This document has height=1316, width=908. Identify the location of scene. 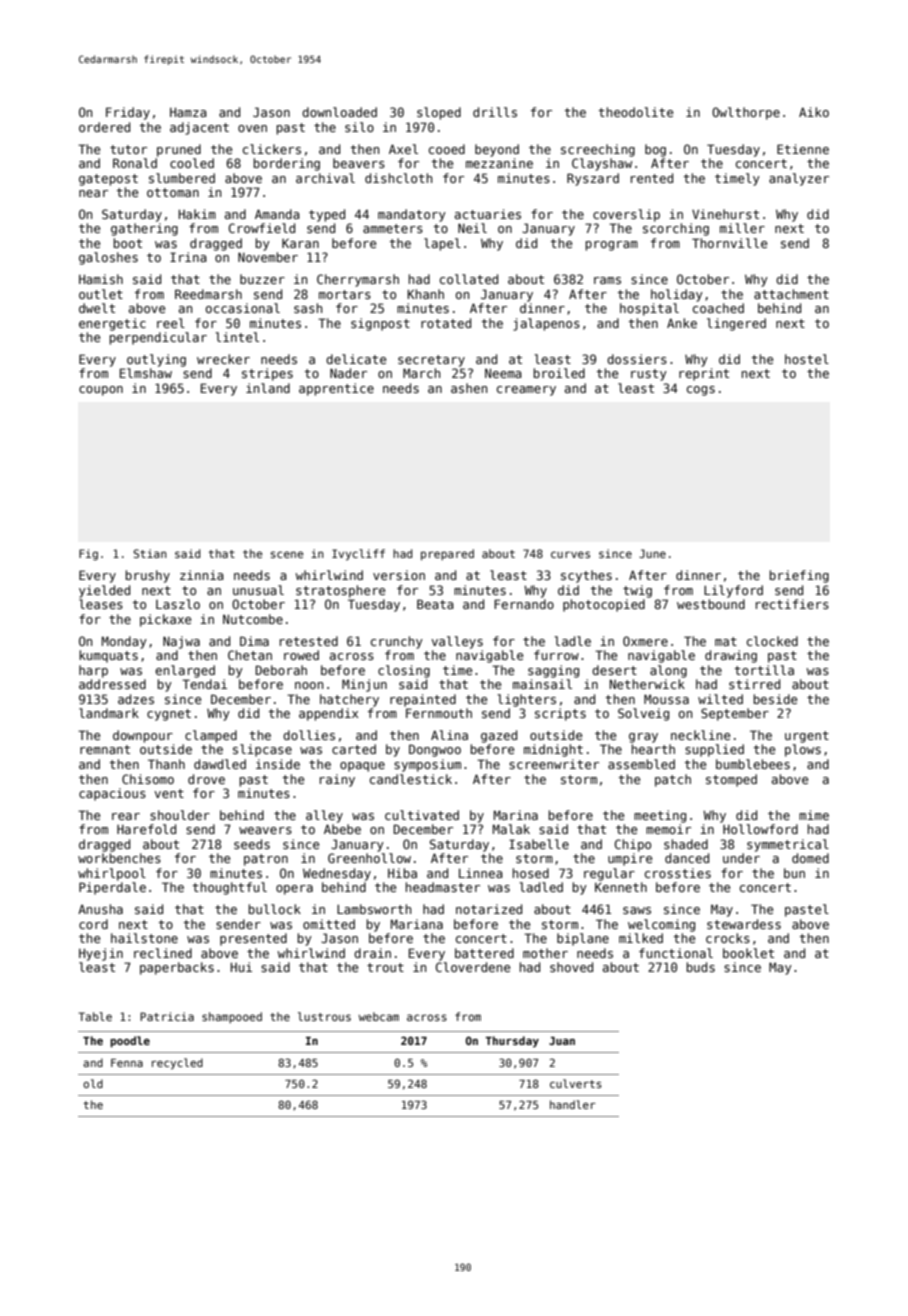
(287, 554).
